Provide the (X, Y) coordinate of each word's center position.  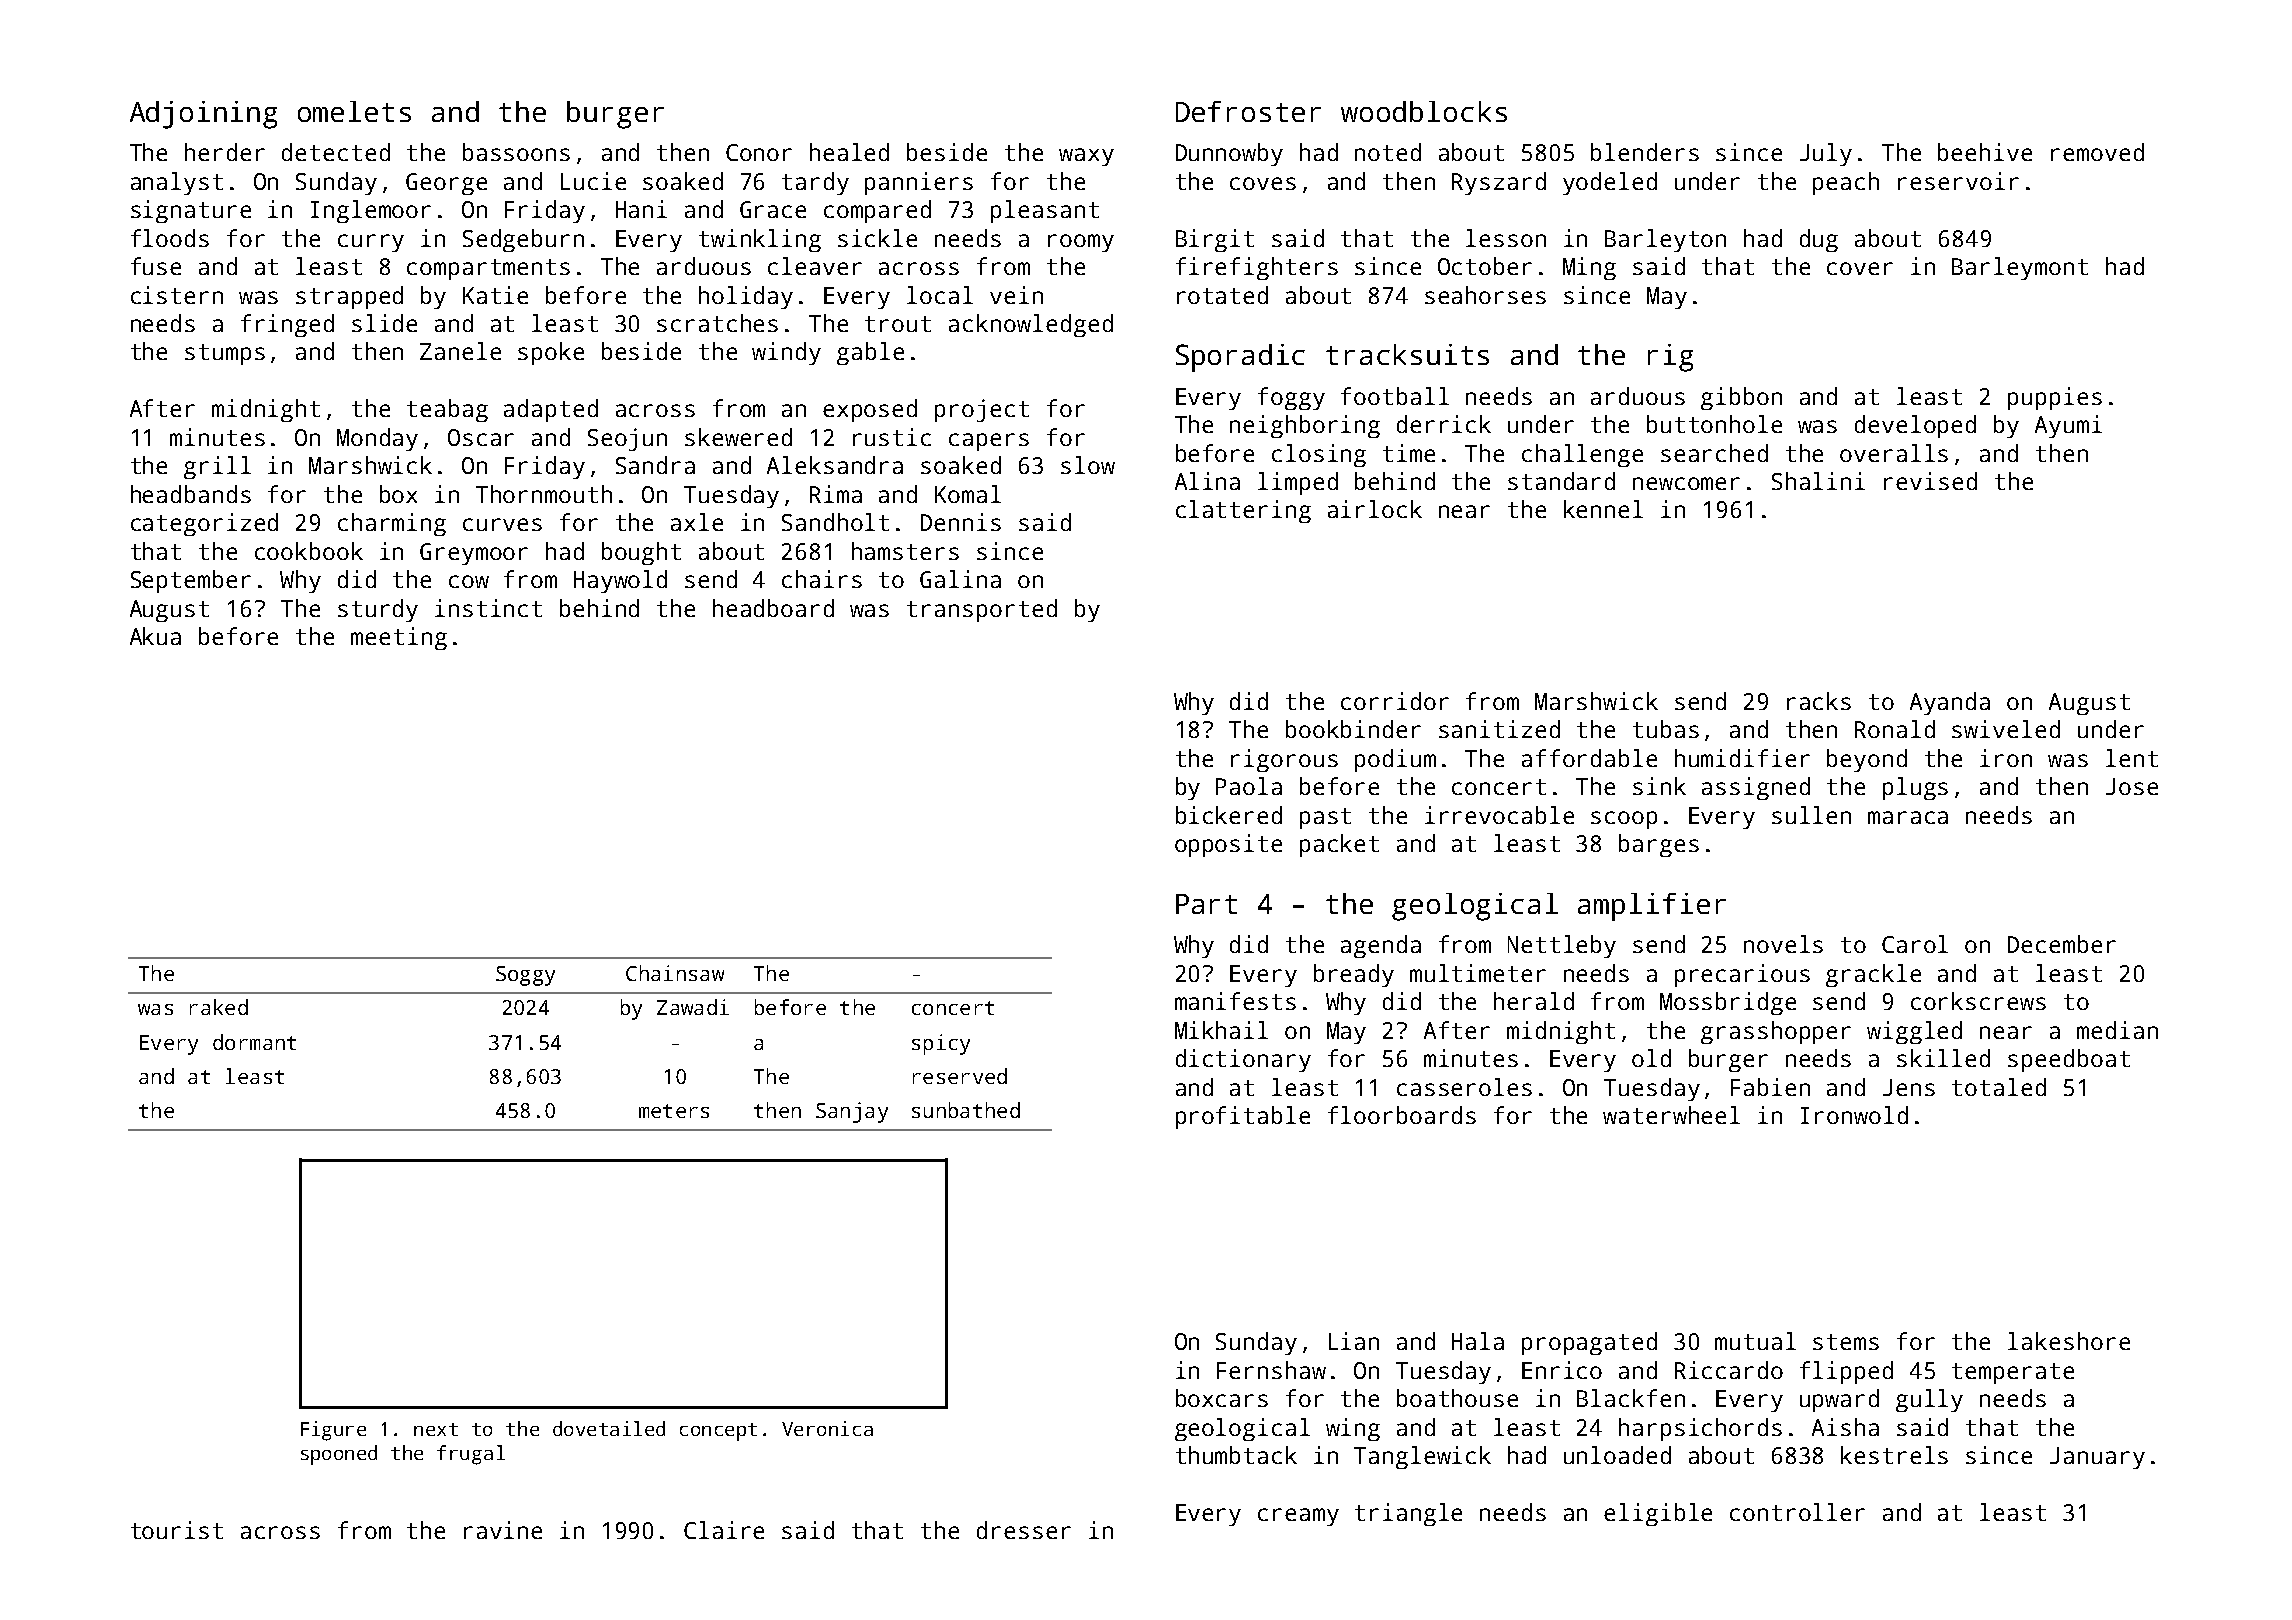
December (2062, 944)
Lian (1354, 1341)
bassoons (516, 152)
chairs (822, 579)
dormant (254, 1042)
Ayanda (1950, 703)
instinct (488, 608)
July (1826, 154)
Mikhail (1221, 1030)
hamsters (905, 551)
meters (674, 1111)
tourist (177, 1530)
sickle (877, 238)
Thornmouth (544, 494)
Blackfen (1631, 1398)
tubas (1666, 729)
